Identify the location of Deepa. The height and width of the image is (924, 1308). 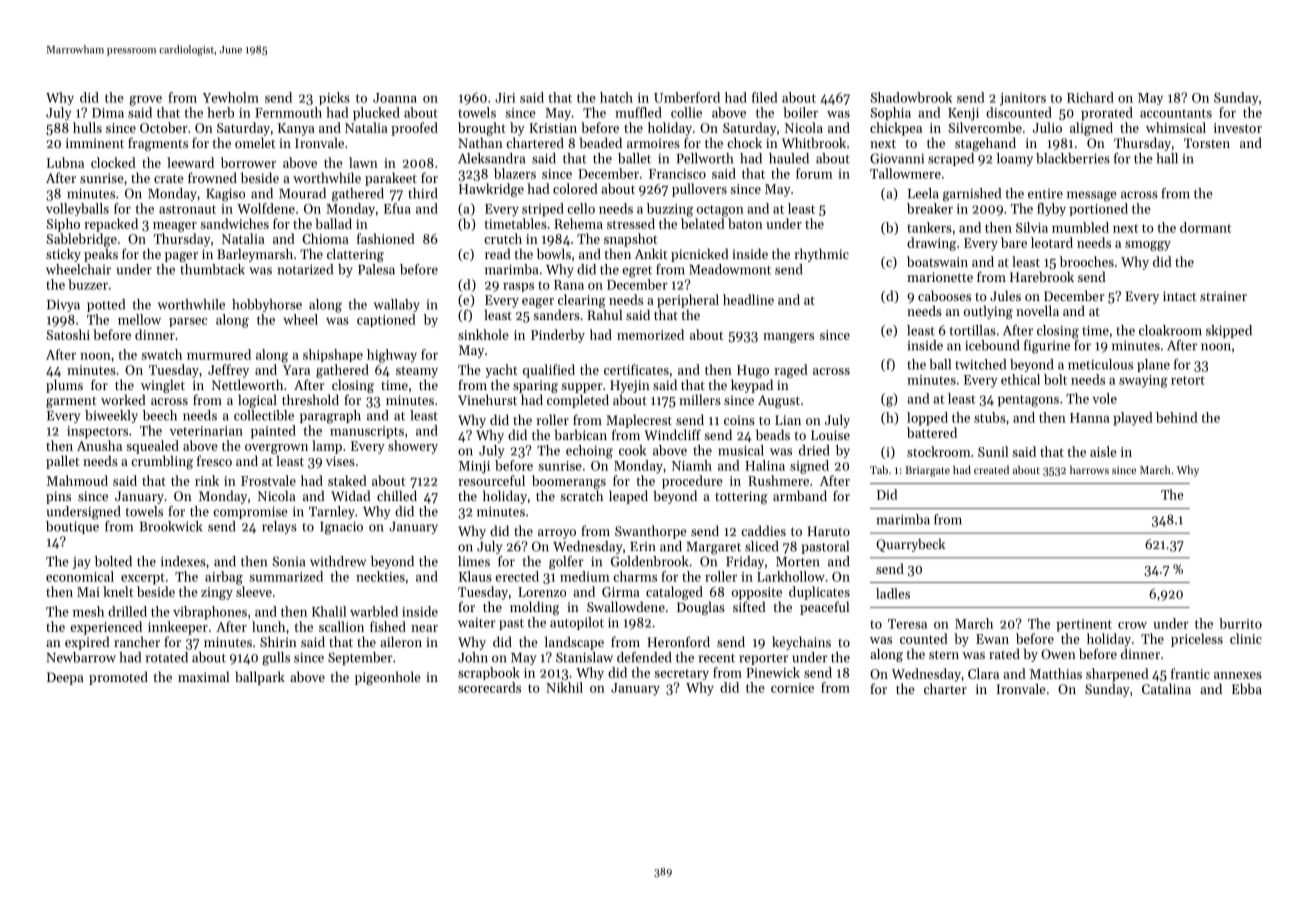
(65, 678).
